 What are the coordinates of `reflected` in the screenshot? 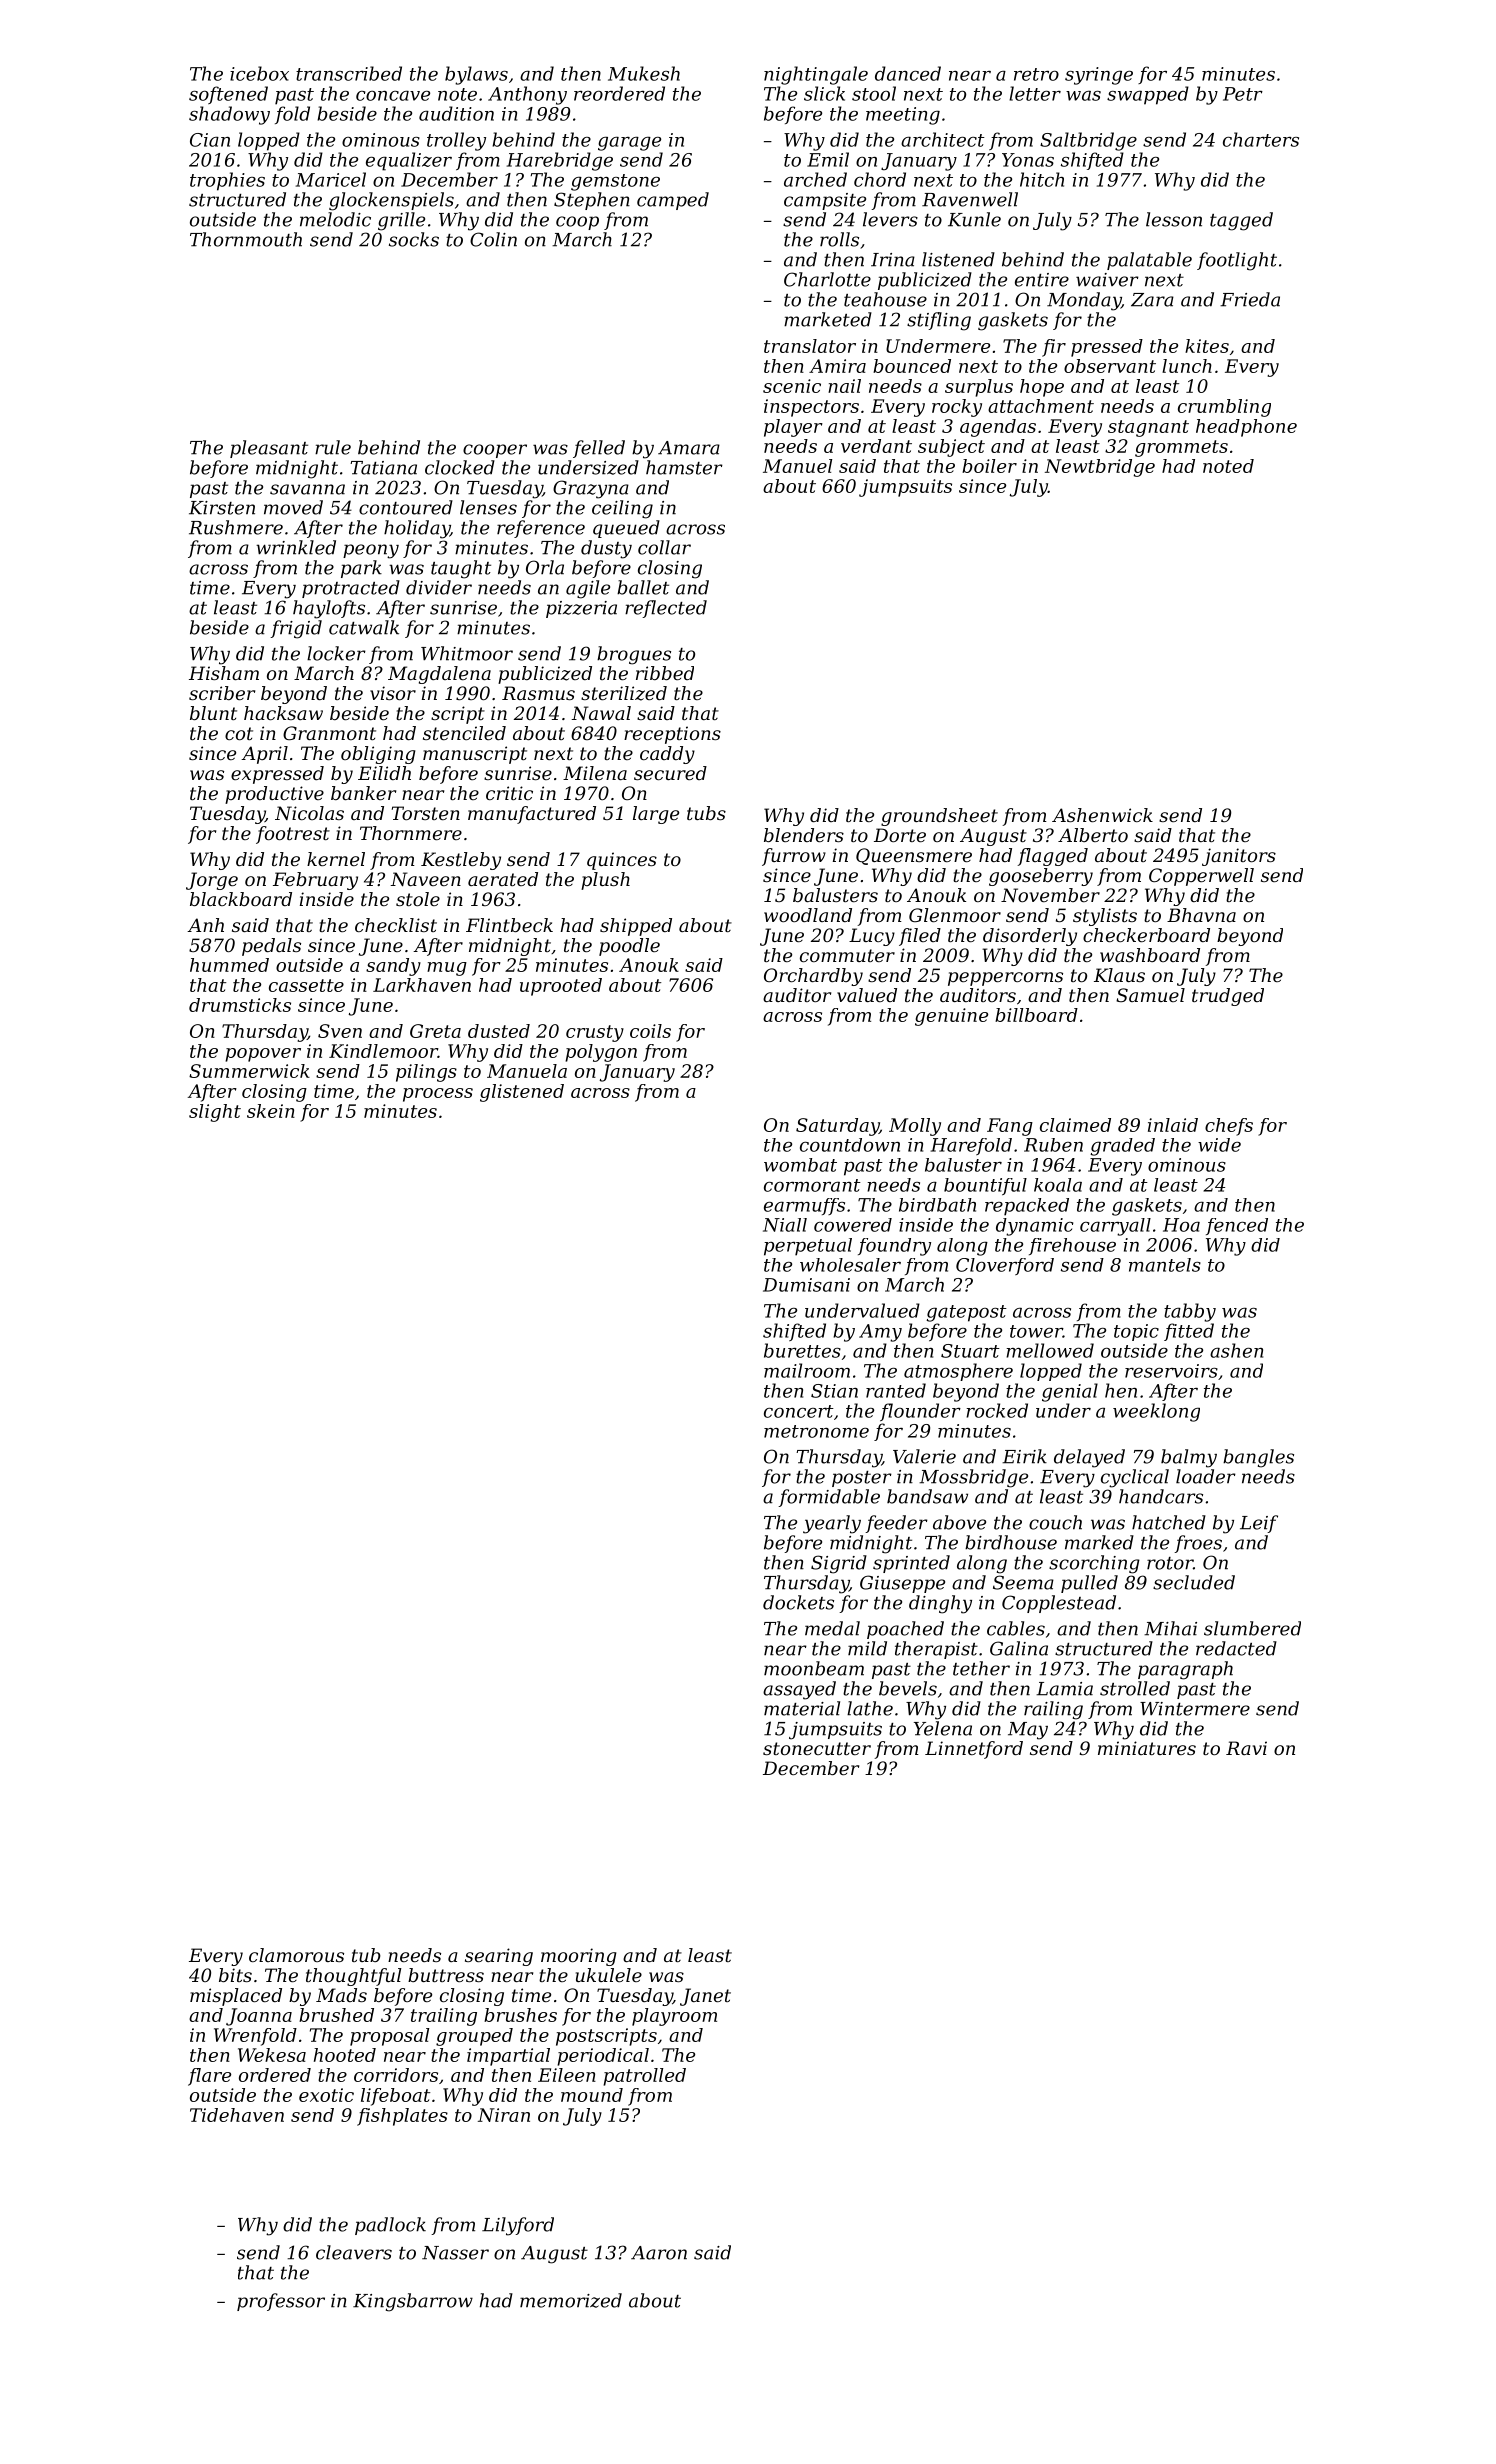 It's located at (666, 609).
